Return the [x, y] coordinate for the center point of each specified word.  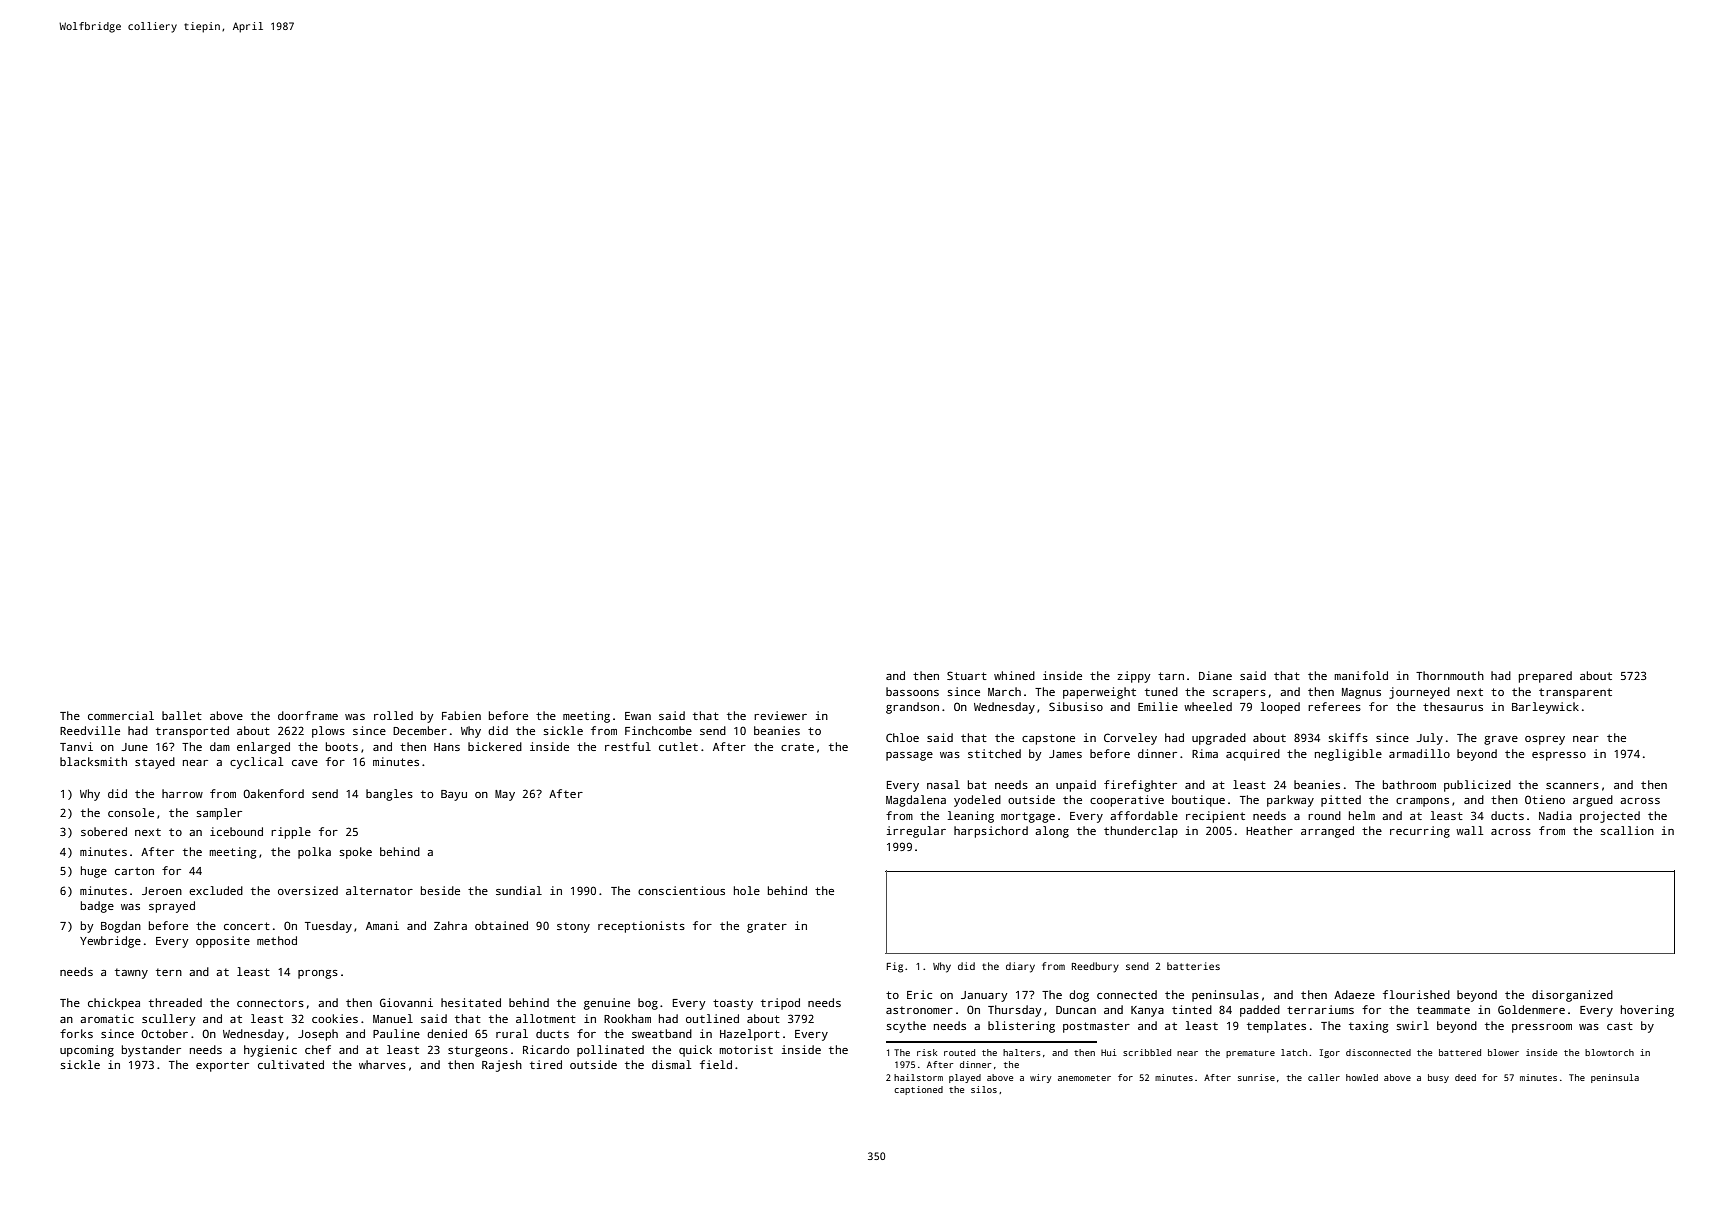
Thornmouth [1450, 675]
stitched [994, 753]
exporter [222, 1066]
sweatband [662, 1033]
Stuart [967, 675]
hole [747, 890]
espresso [1559, 756]
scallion [1627, 830]
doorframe [308, 715]
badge [97, 907]
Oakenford [273, 793]
